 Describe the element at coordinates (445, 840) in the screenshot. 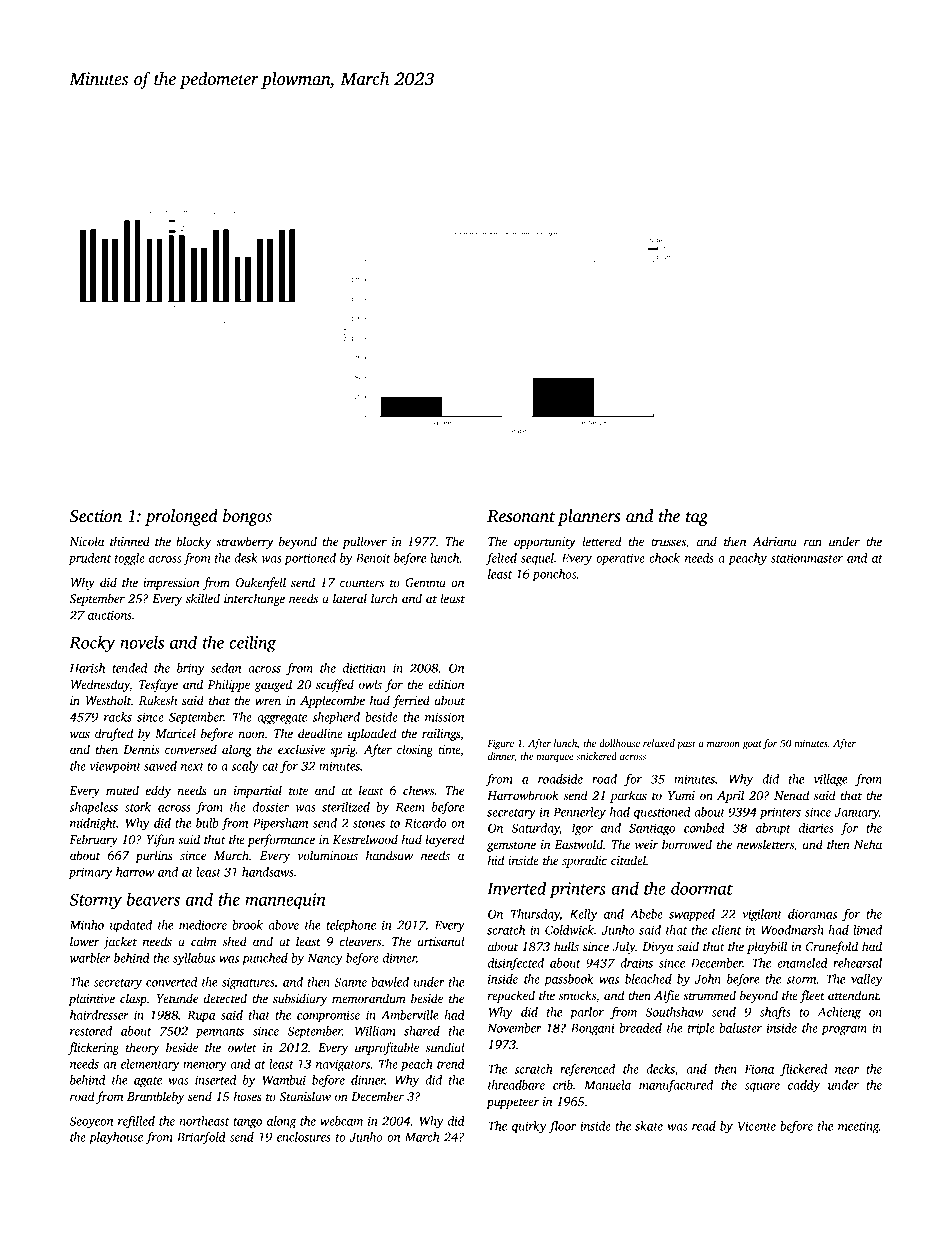

I see `layered` at that location.
